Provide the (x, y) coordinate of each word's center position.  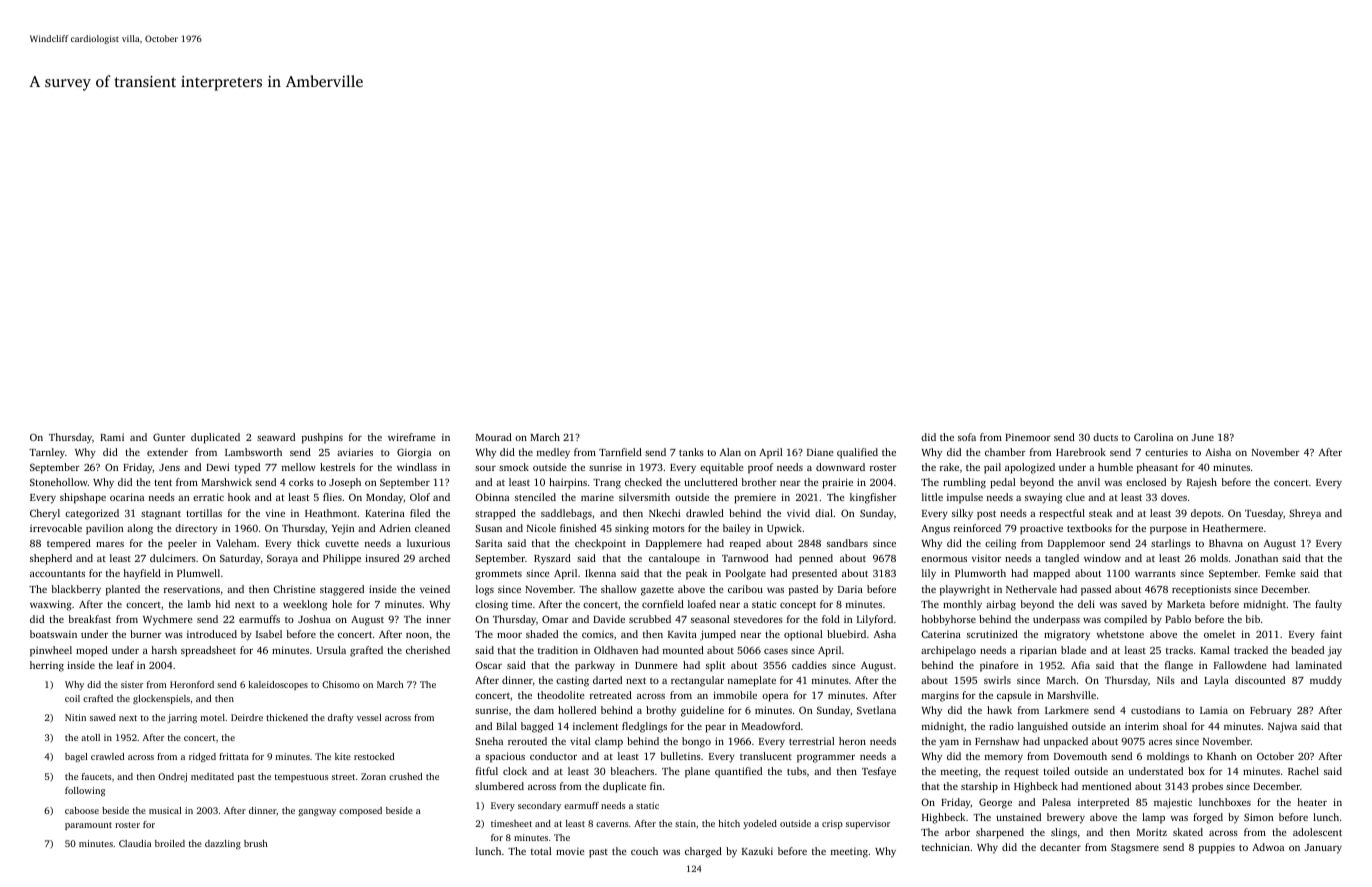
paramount (88, 826)
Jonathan (1256, 558)
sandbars (847, 543)
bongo (696, 742)
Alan (730, 452)
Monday (385, 498)
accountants (57, 574)
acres (1160, 742)
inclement (595, 726)
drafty (340, 718)
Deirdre (247, 717)
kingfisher (873, 498)
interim (1142, 726)
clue (1075, 497)
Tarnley (47, 453)
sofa (967, 437)
